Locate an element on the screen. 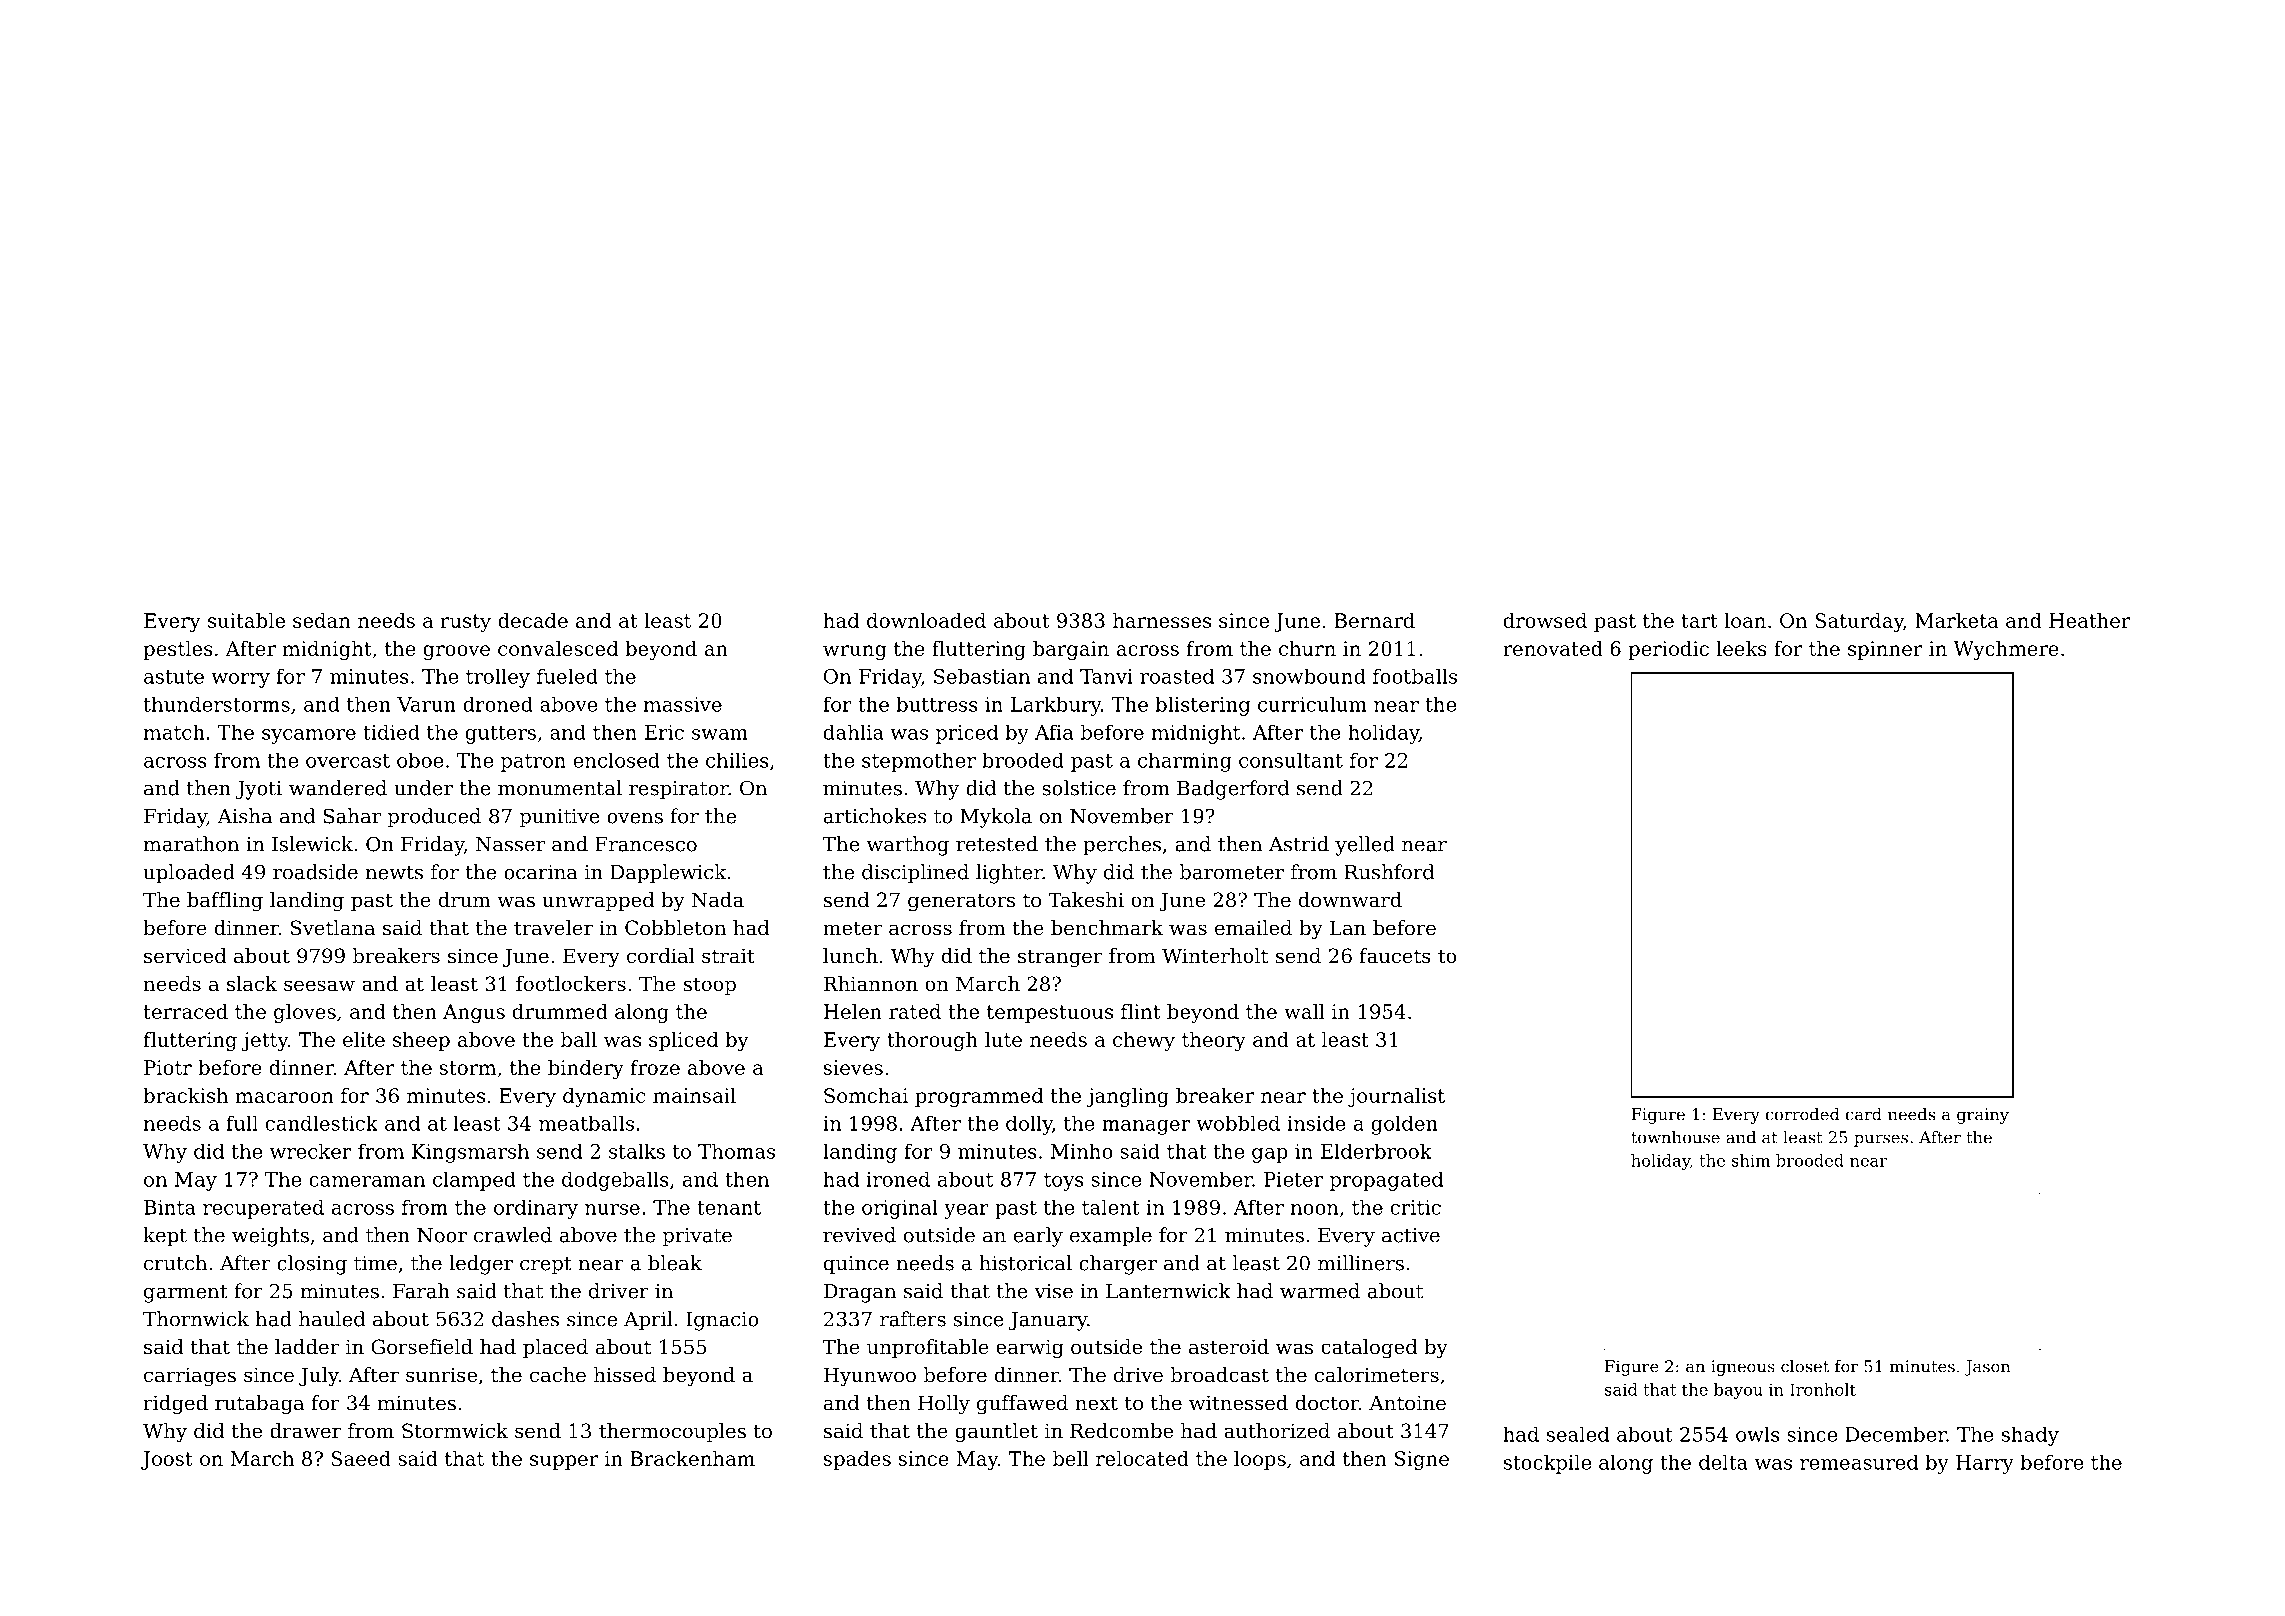 The image size is (2285, 1616). cordial is located at coordinates (661, 956).
